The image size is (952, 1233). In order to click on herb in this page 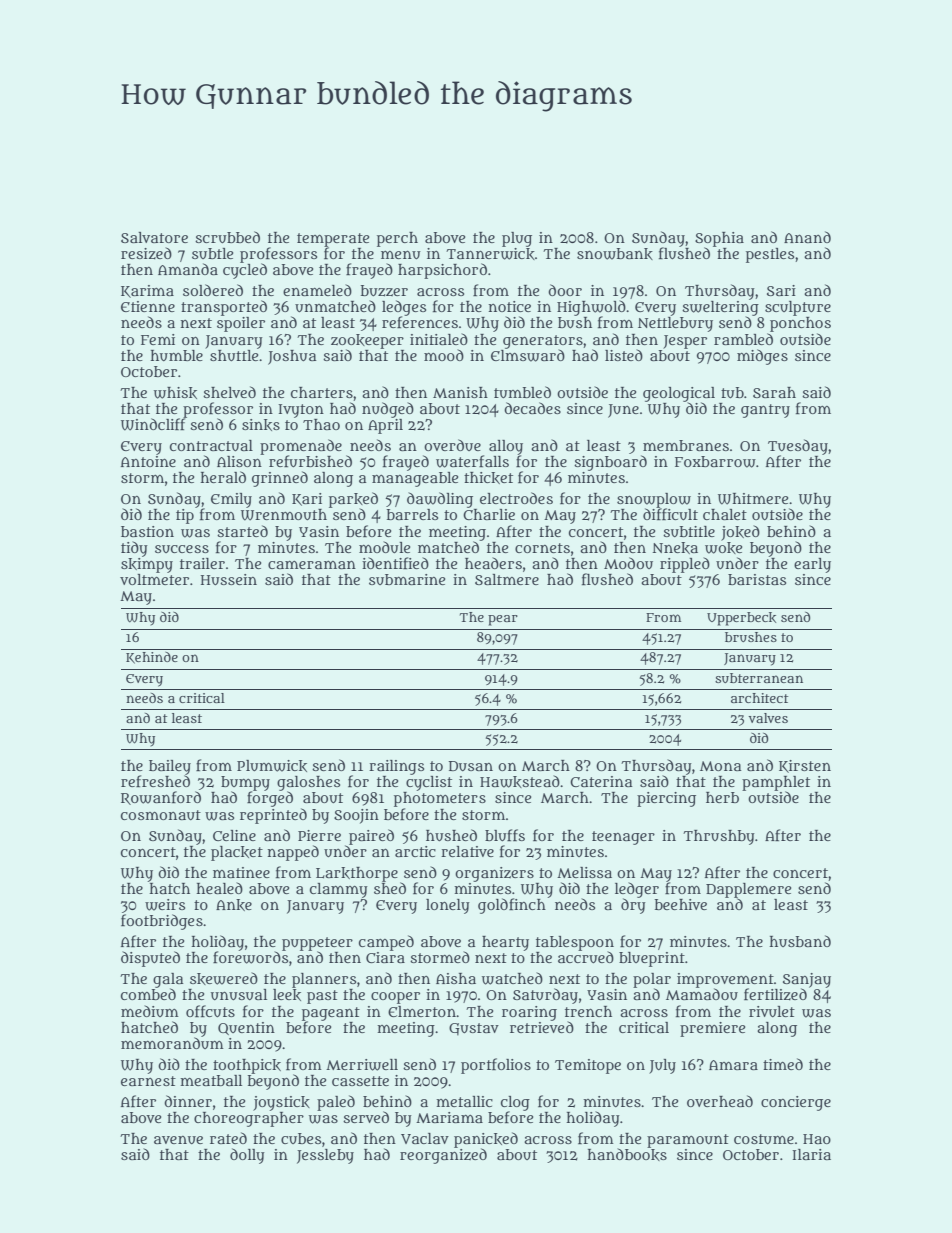, I will do `click(722, 797)`.
